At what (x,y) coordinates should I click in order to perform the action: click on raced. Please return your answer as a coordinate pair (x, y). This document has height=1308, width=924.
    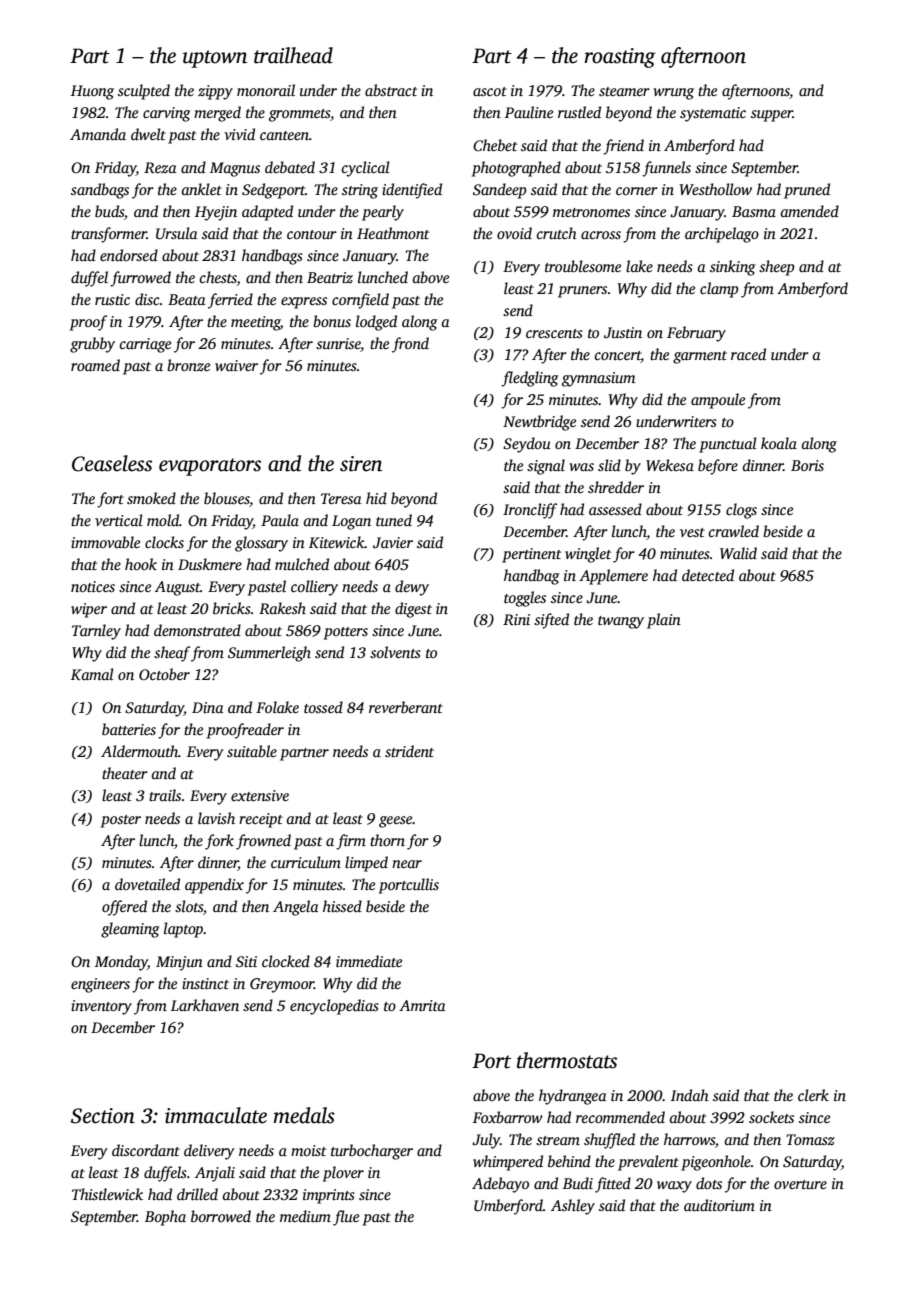
    Looking at the image, I should click on (748, 354).
